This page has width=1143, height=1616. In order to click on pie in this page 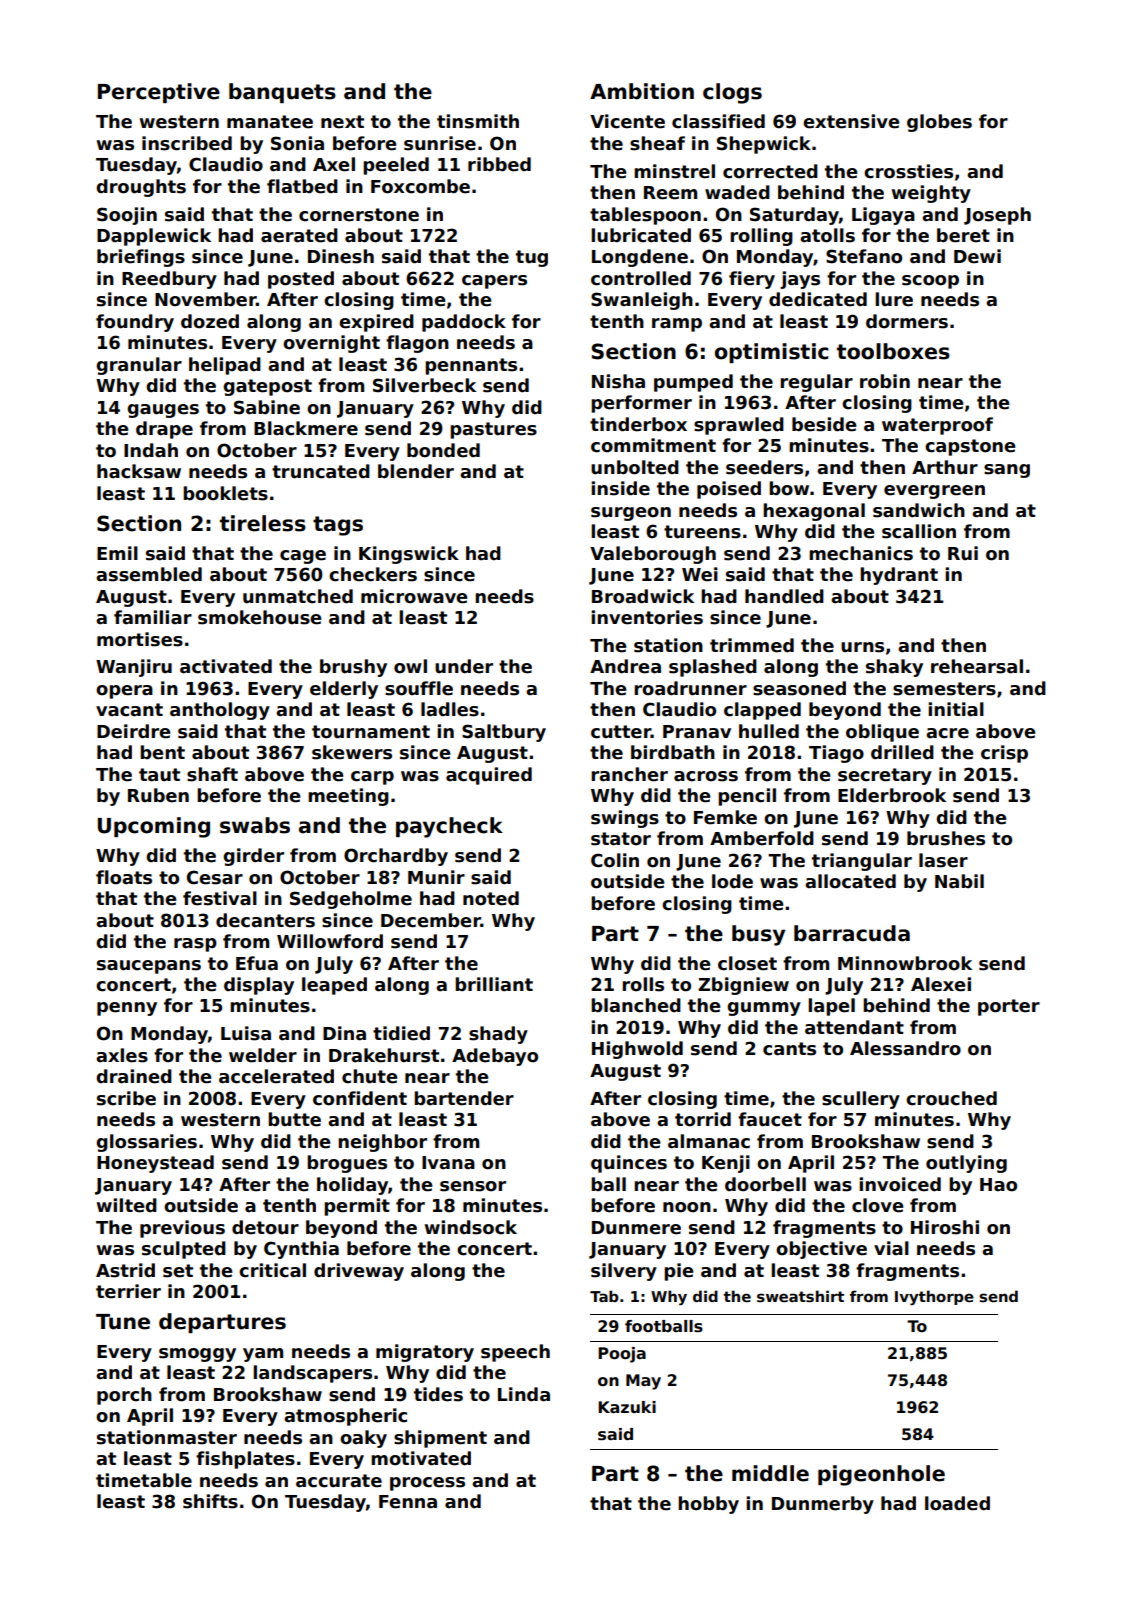, I will do `click(679, 1272)`.
